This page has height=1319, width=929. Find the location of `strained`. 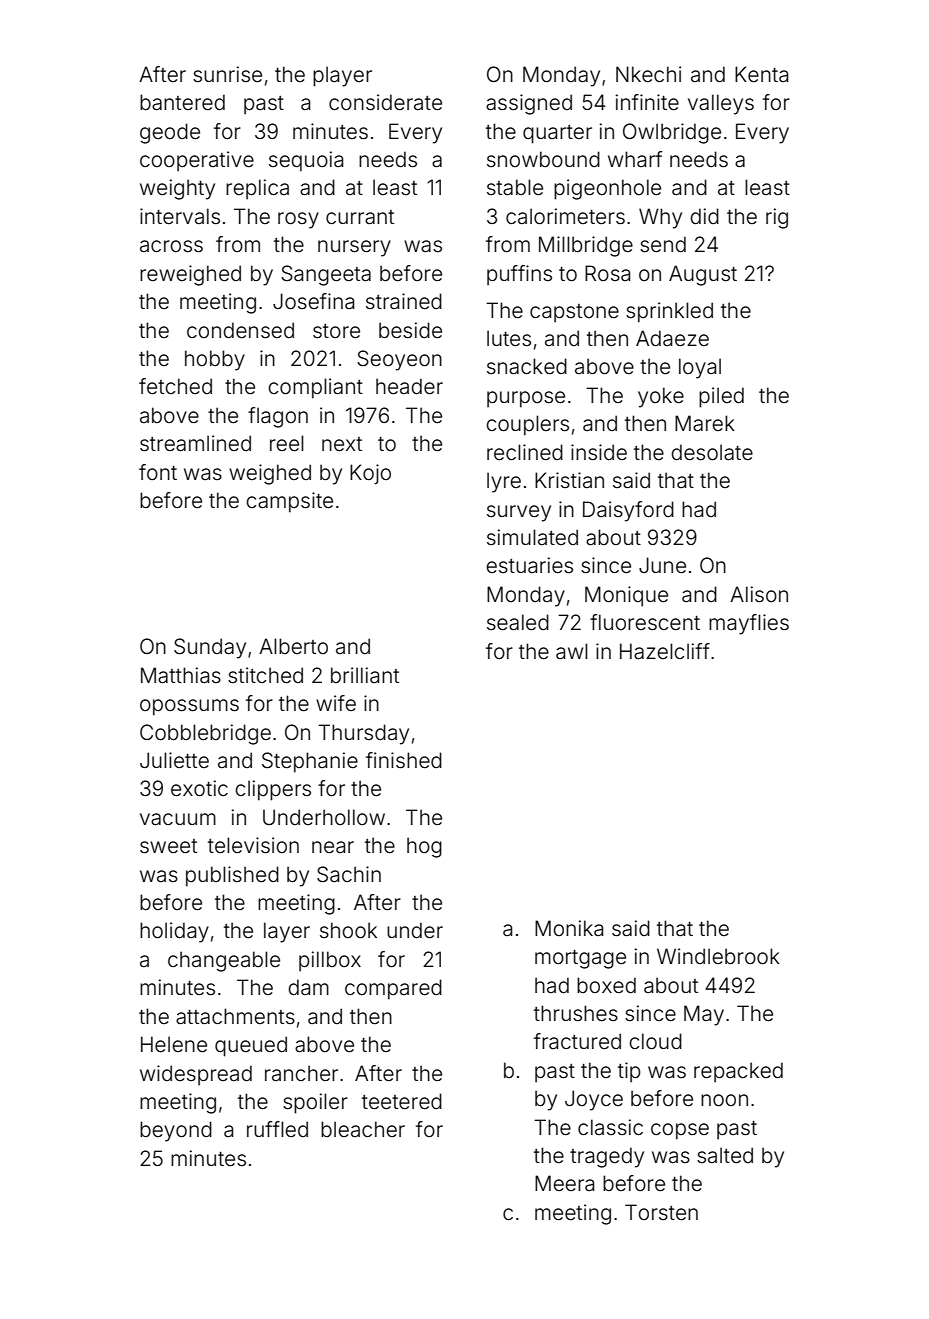

strained is located at coordinates (404, 301).
